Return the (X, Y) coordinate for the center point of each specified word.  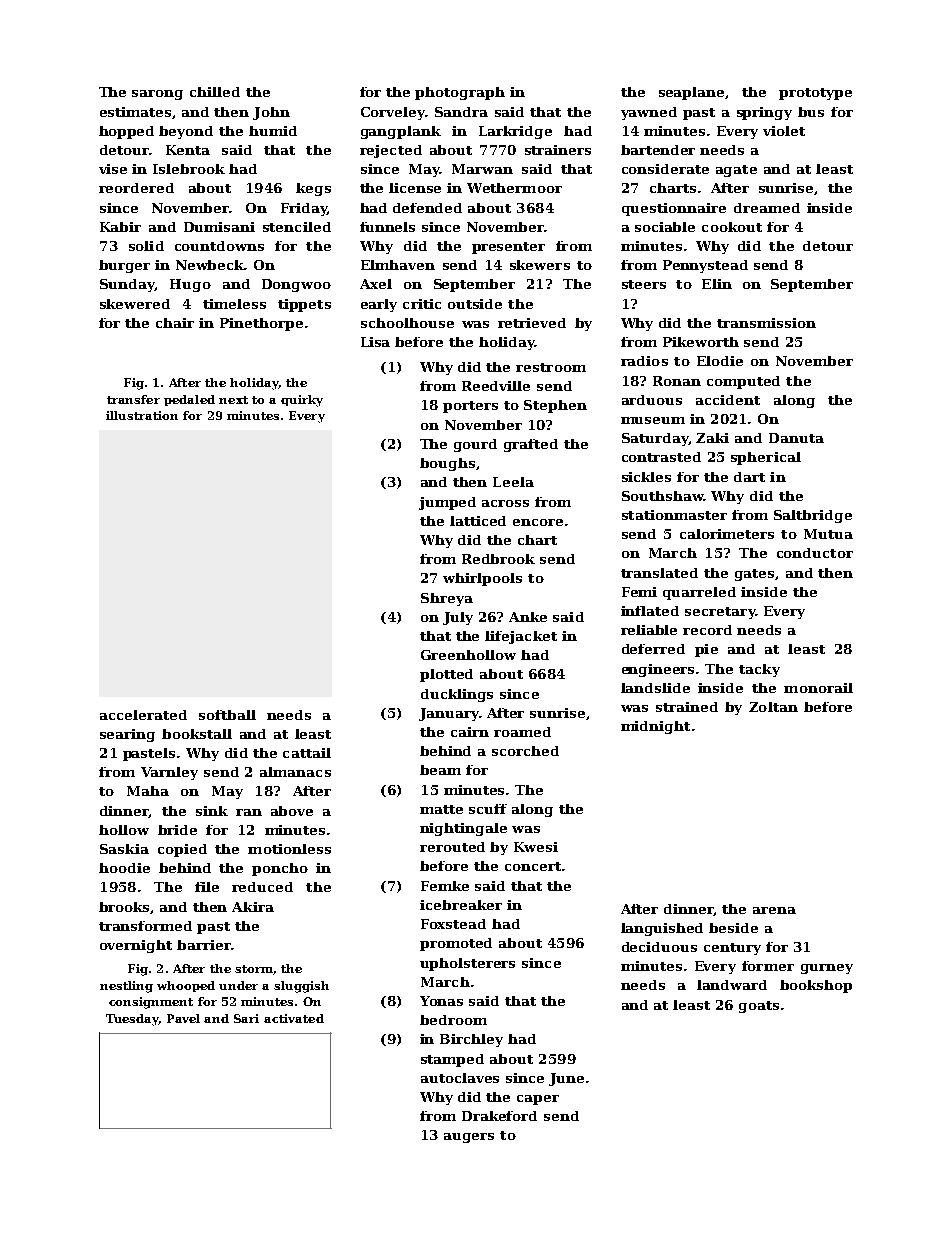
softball (227, 715)
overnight (136, 946)
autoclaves (460, 1078)
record (707, 630)
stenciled (297, 227)
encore (538, 522)
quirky (302, 401)
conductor (815, 553)
